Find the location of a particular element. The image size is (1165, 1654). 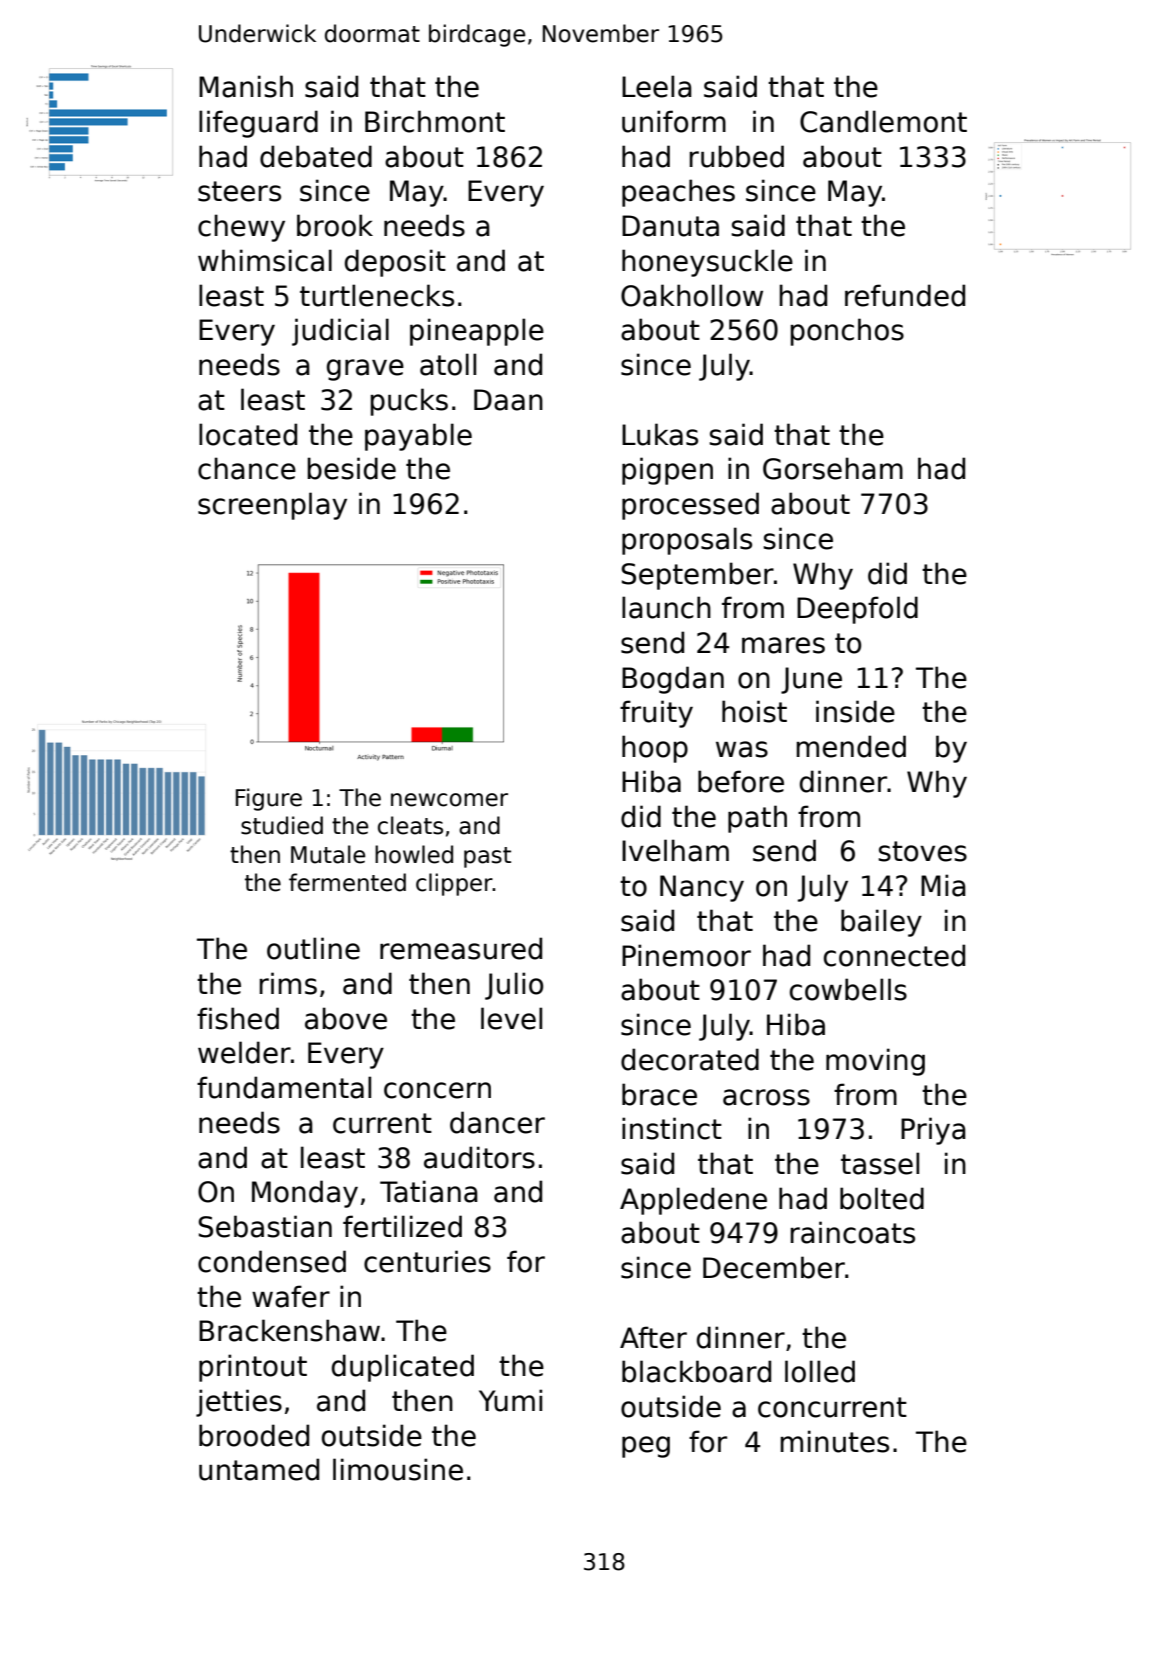

Birchmont is located at coordinates (435, 121).
